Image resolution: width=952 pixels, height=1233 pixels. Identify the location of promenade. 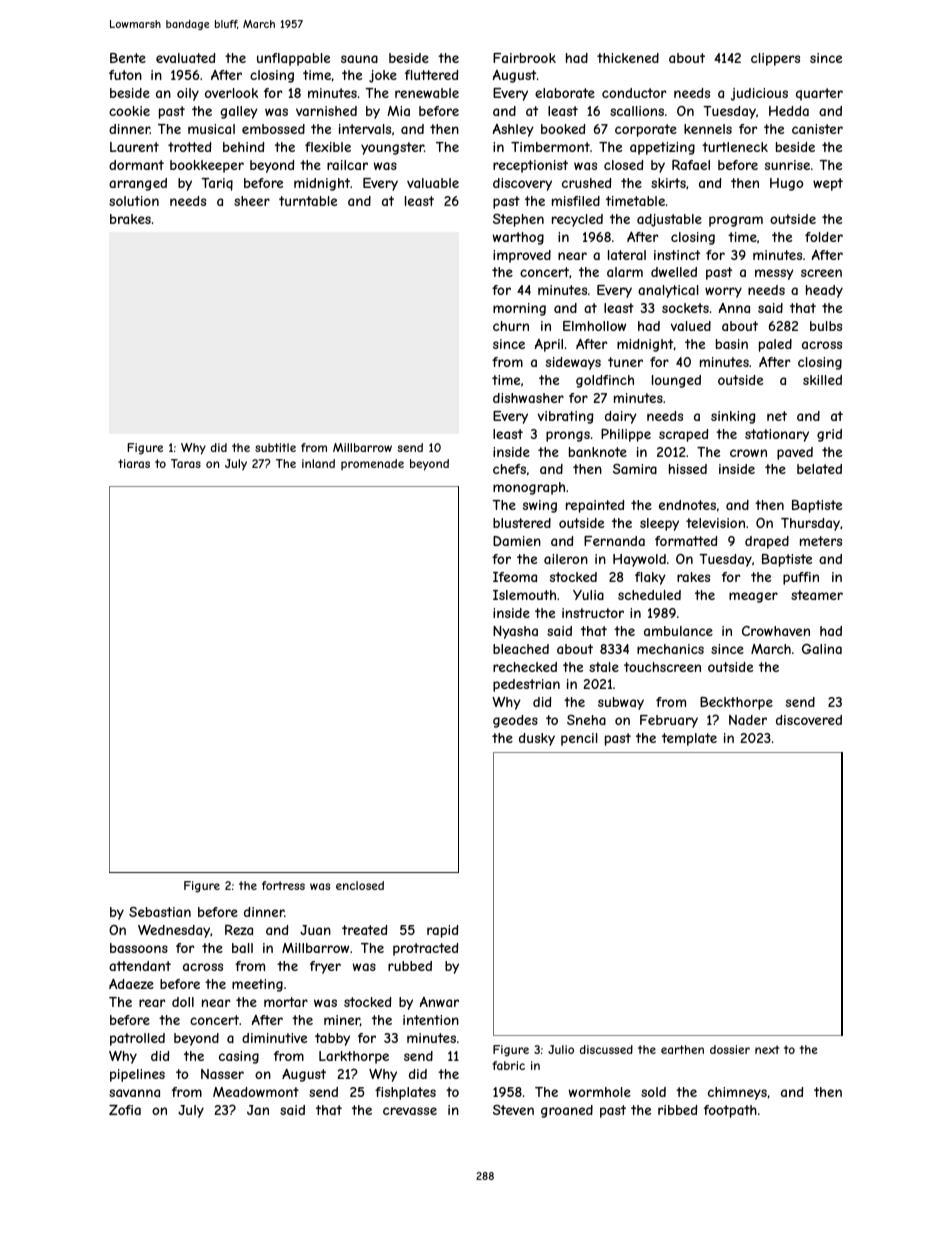
(372, 464).
